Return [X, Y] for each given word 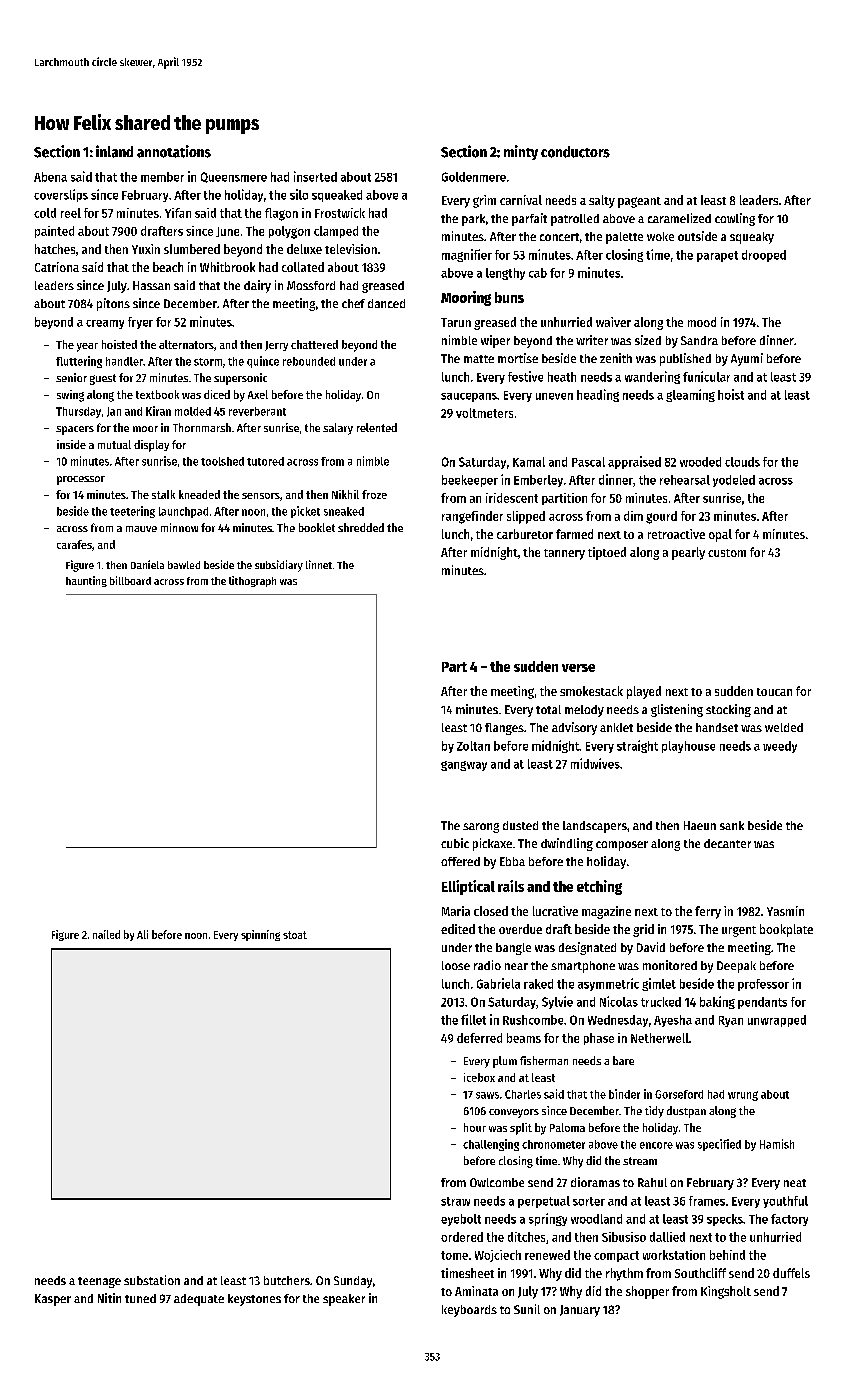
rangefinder [472, 517]
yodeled [734, 481]
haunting [86, 581]
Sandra [699, 340]
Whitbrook [227, 267]
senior [71, 377]
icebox [479, 1077]
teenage [99, 1282]
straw [455, 1201]
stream [640, 1161]
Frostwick [340, 213]
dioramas [595, 1182]
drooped [764, 256]
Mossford [311, 285]
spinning [260, 935]
